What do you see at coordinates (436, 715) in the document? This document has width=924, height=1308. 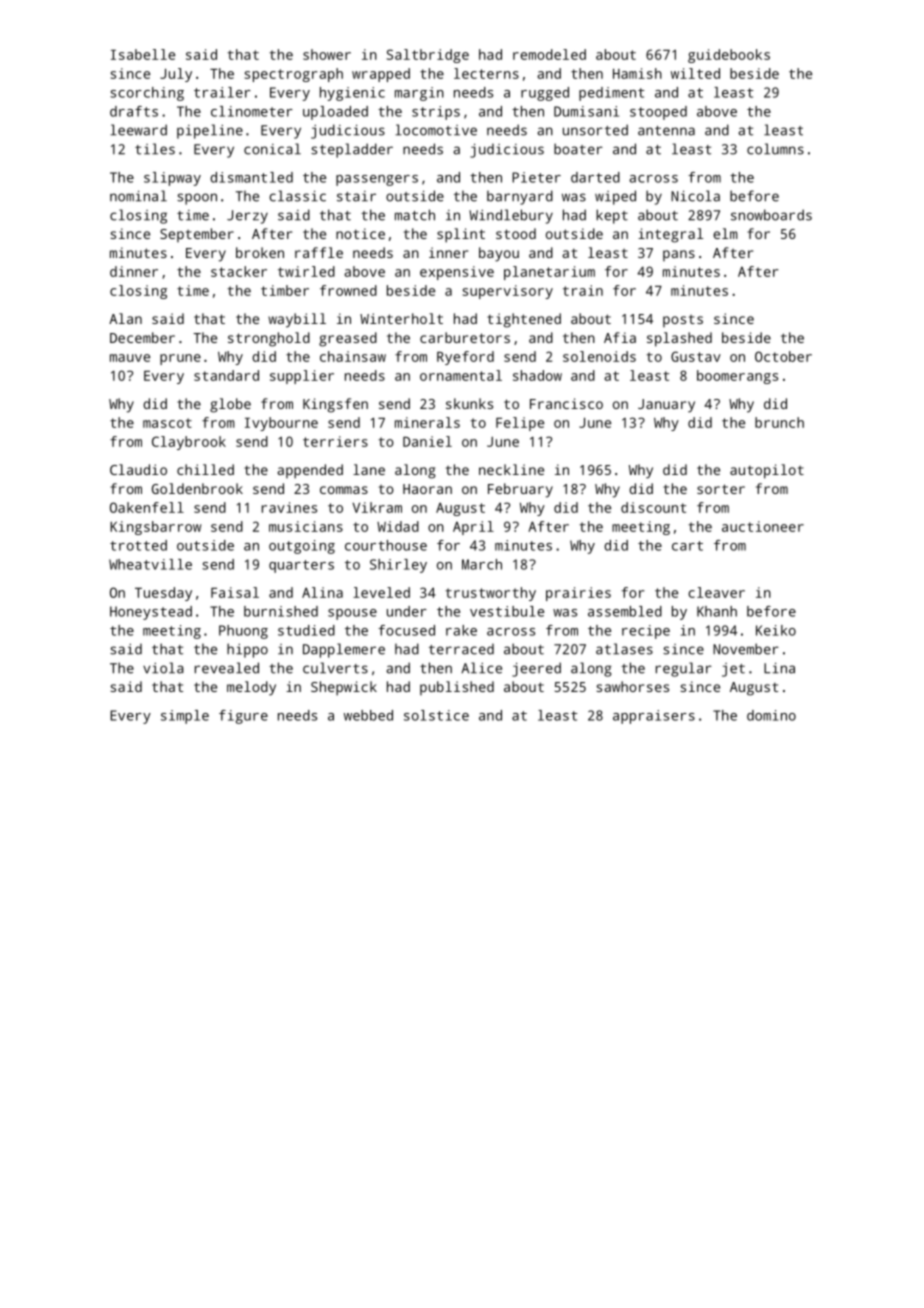 I see `solstice` at bounding box center [436, 715].
